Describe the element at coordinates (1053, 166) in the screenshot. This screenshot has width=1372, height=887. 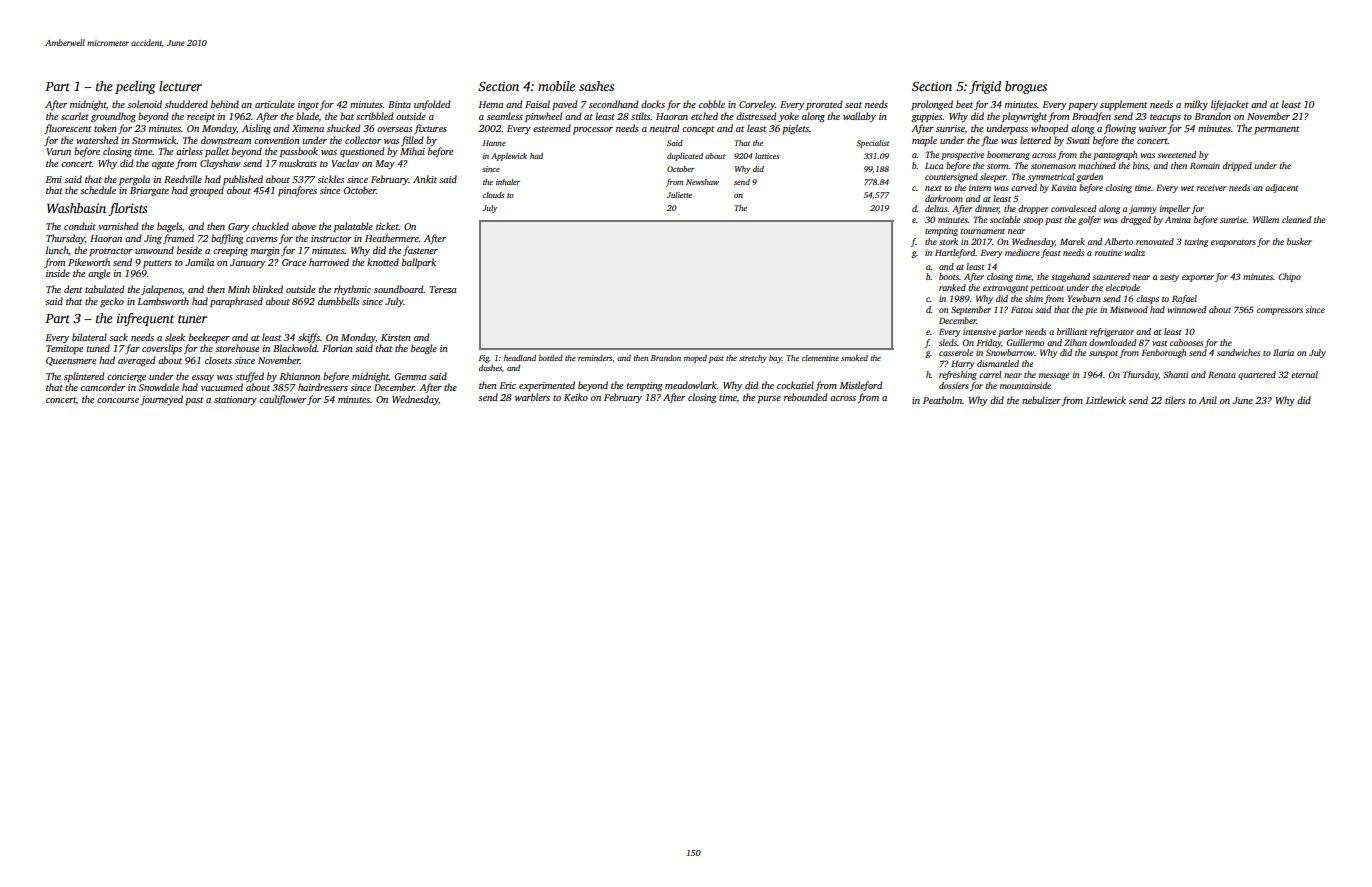
I see `stonemason` at that location.
